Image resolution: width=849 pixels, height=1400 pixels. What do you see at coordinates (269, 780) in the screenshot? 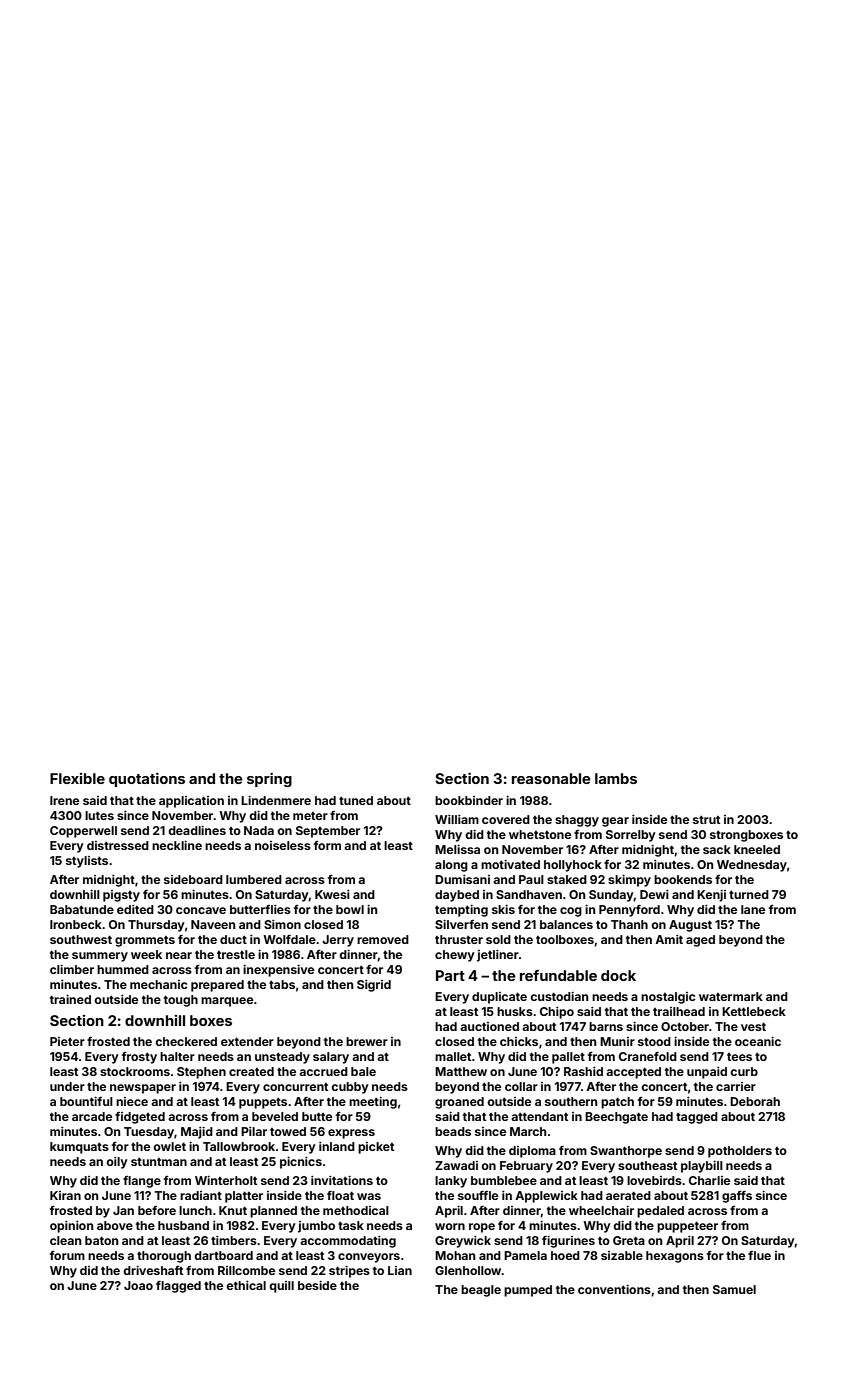
I see `spring` at bounding box center [269, 780].
